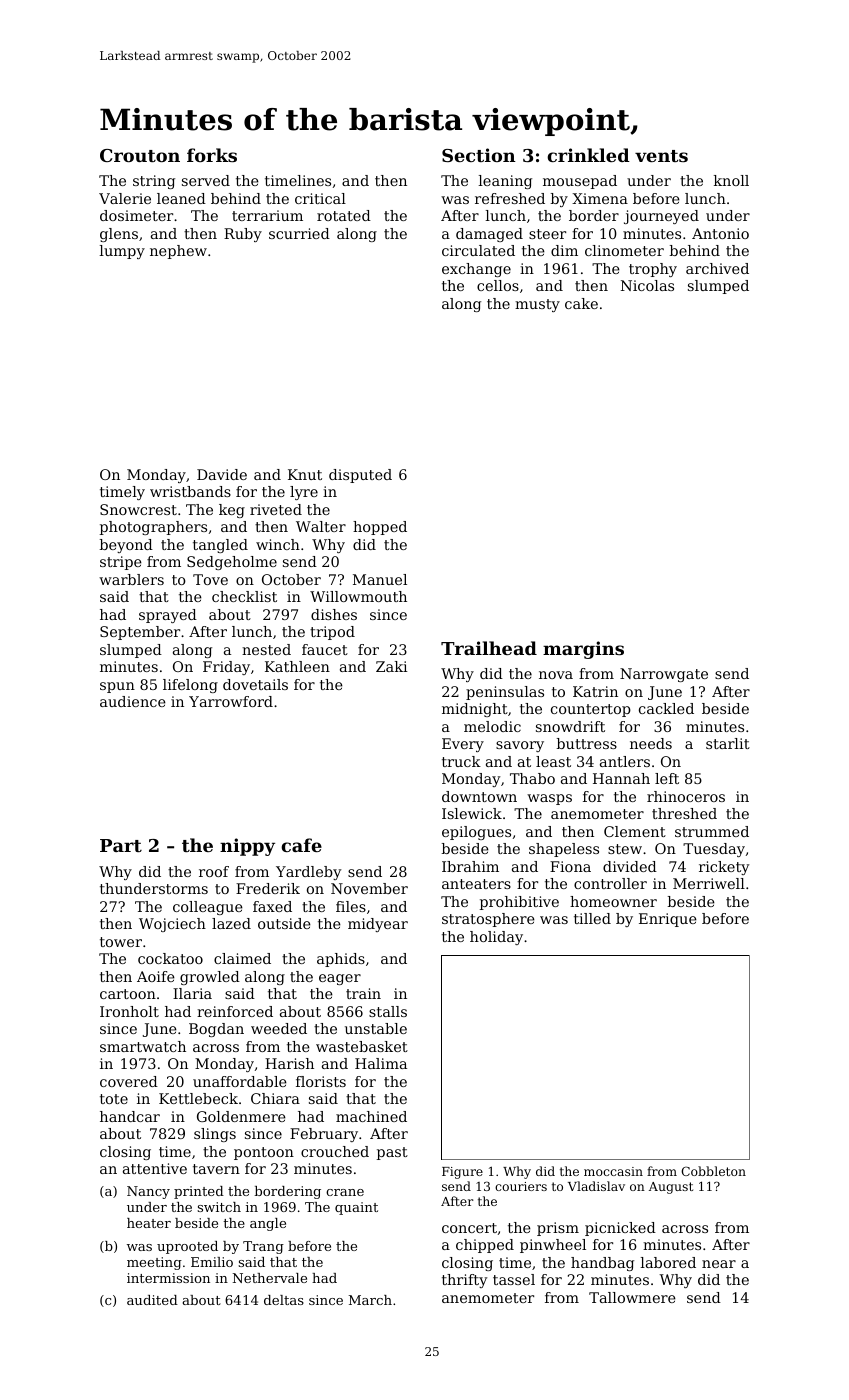 This document has width=849, height=1400. I want to click on shapeless, so click(564, 850).
